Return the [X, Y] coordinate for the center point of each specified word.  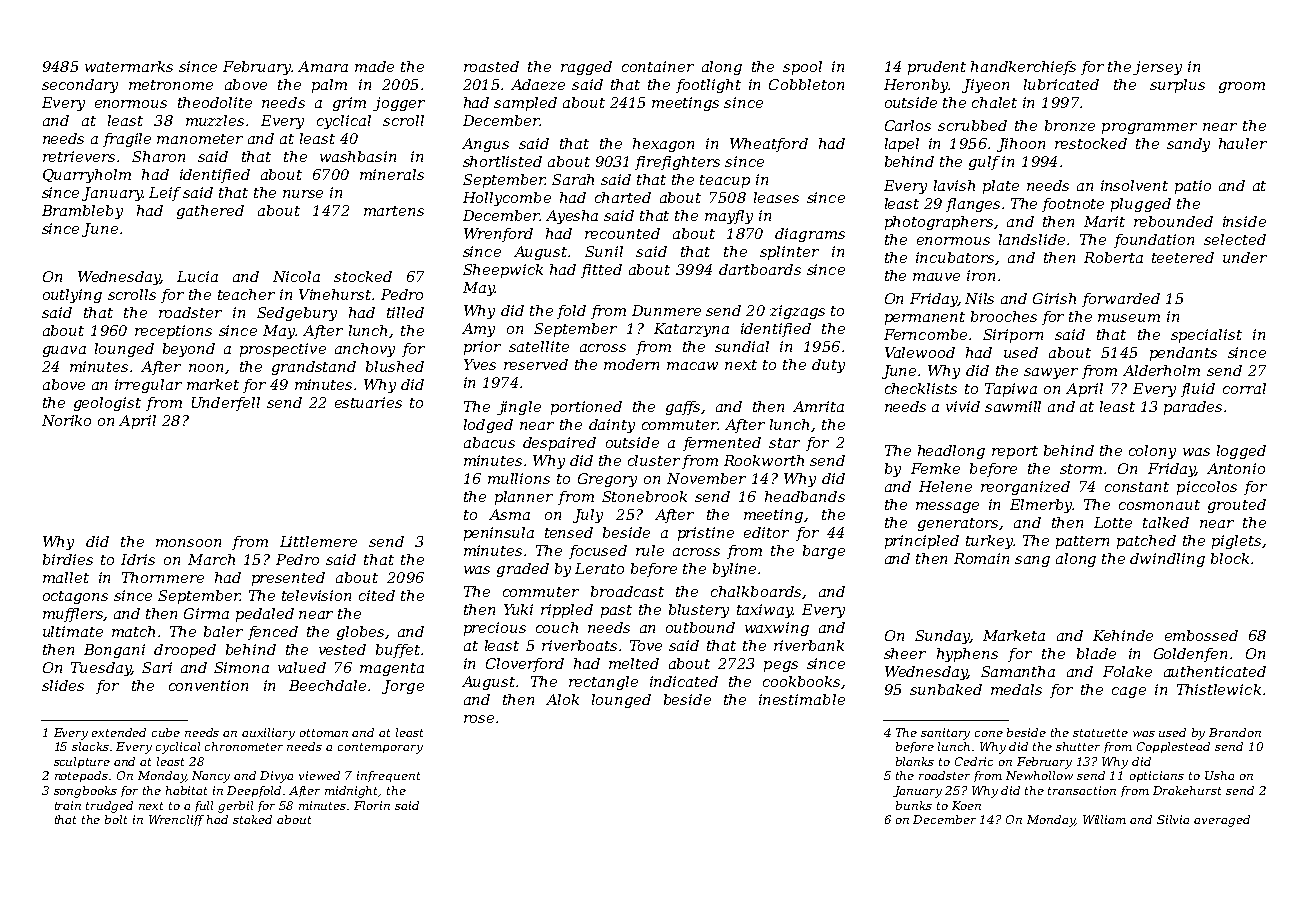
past [616, 611]
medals [1016, 689]
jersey [1157, 68]
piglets [1236, 542]
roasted [491, 66]
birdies [68, 559]
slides [63, 685]
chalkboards [756, 591]
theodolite [215, 102]
